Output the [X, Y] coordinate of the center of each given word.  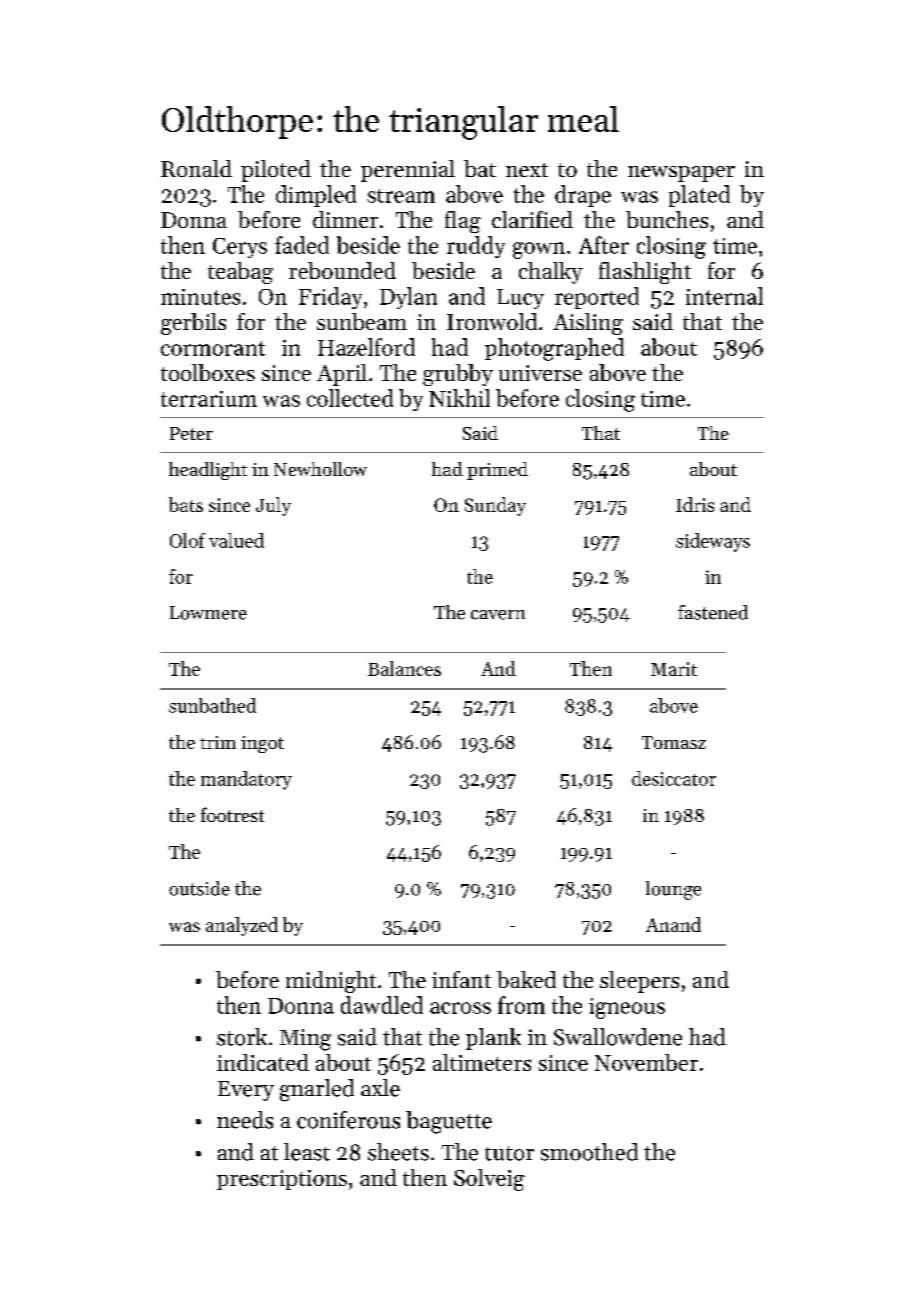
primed [497, 471]
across [460, 1008]
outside [199, 888]
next [527, 170]
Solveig [489, 1180]
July [273, 506]
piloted [276, 171]
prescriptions [282, 1180]
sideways [713, 542]
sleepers [639, 982]
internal [724, 296]
